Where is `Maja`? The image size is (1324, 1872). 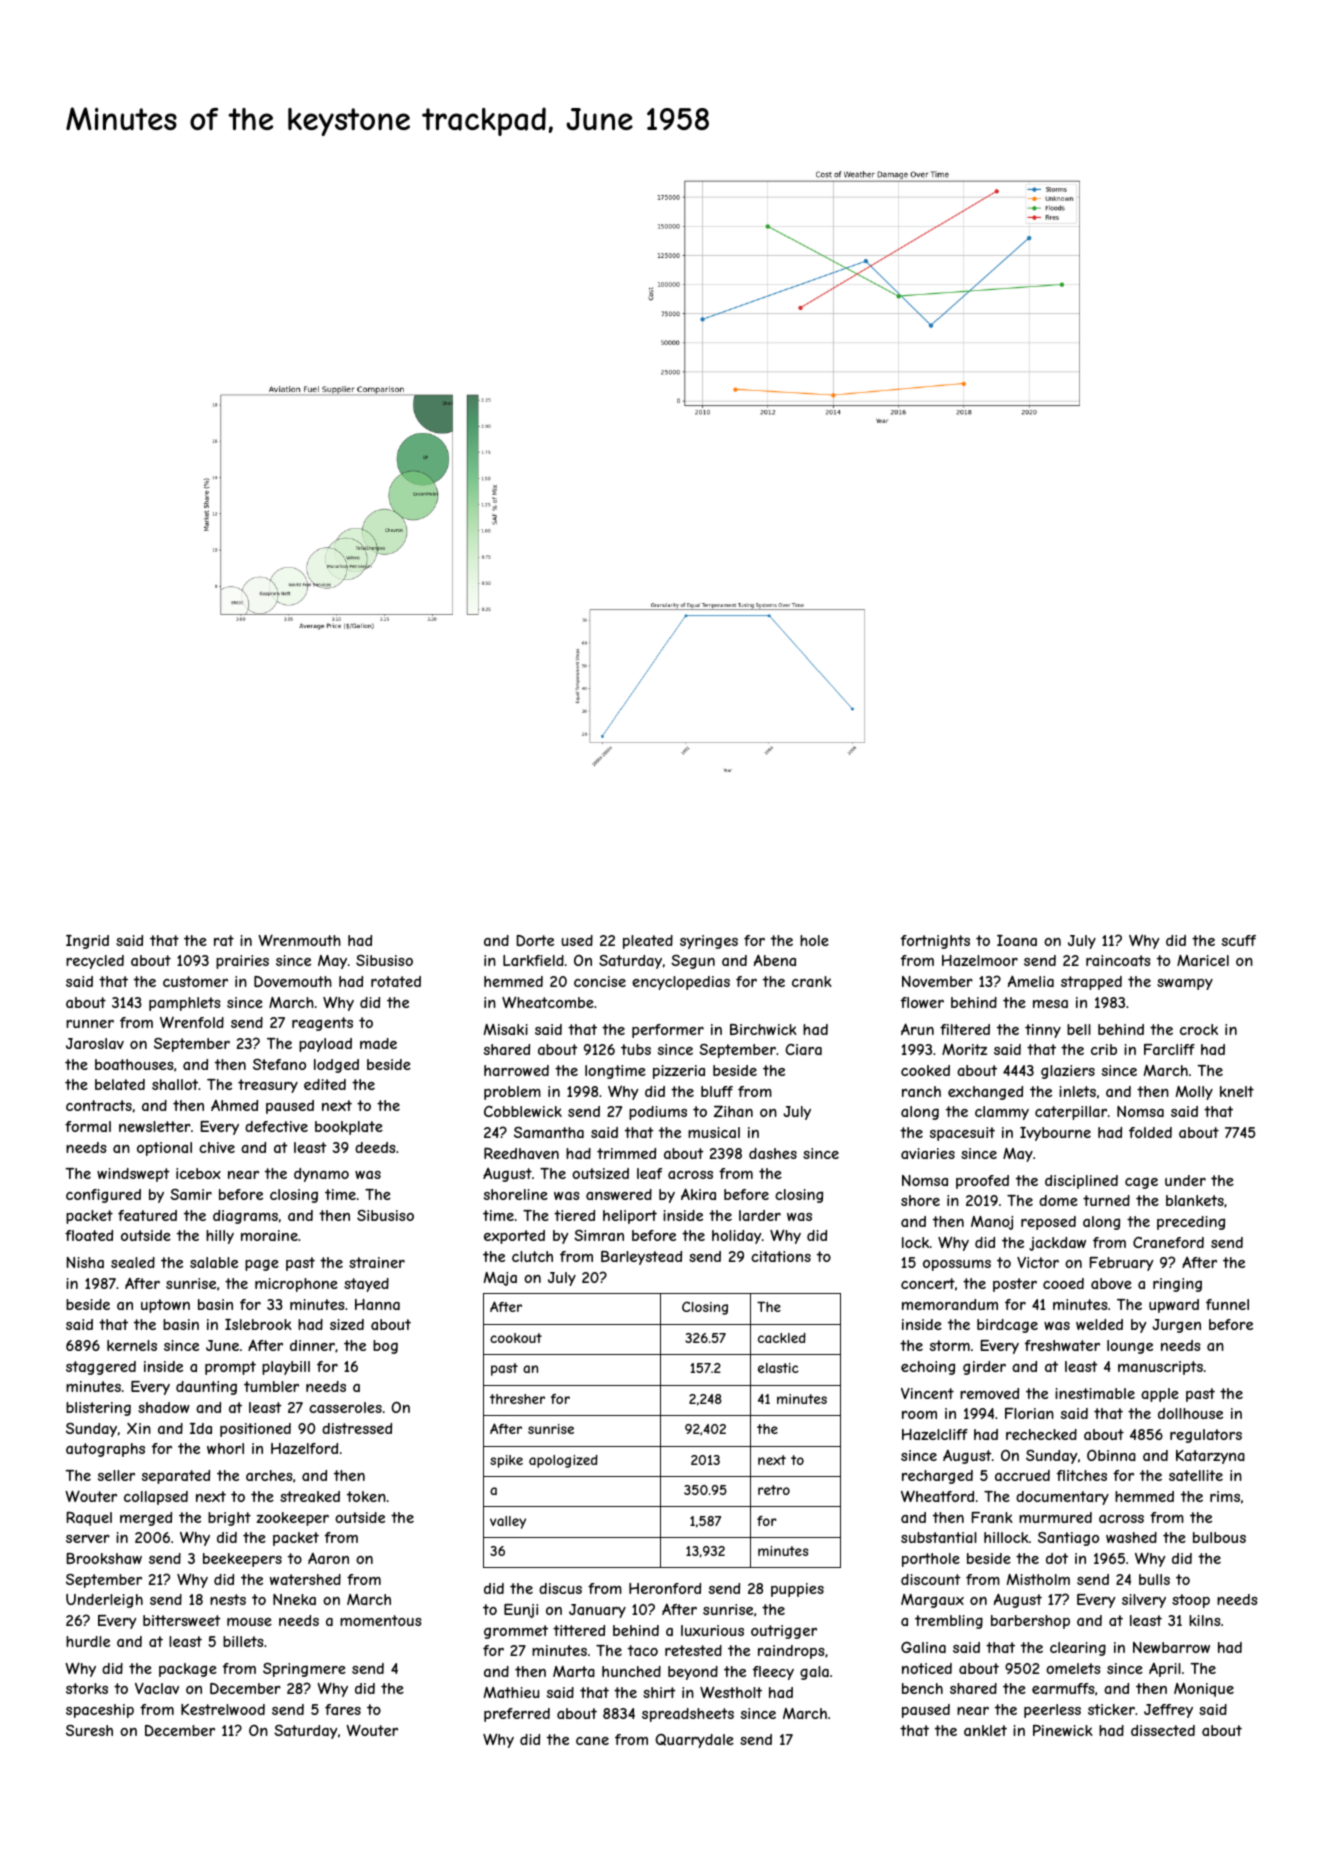
Maja is located at coordinates (500, 1279).
